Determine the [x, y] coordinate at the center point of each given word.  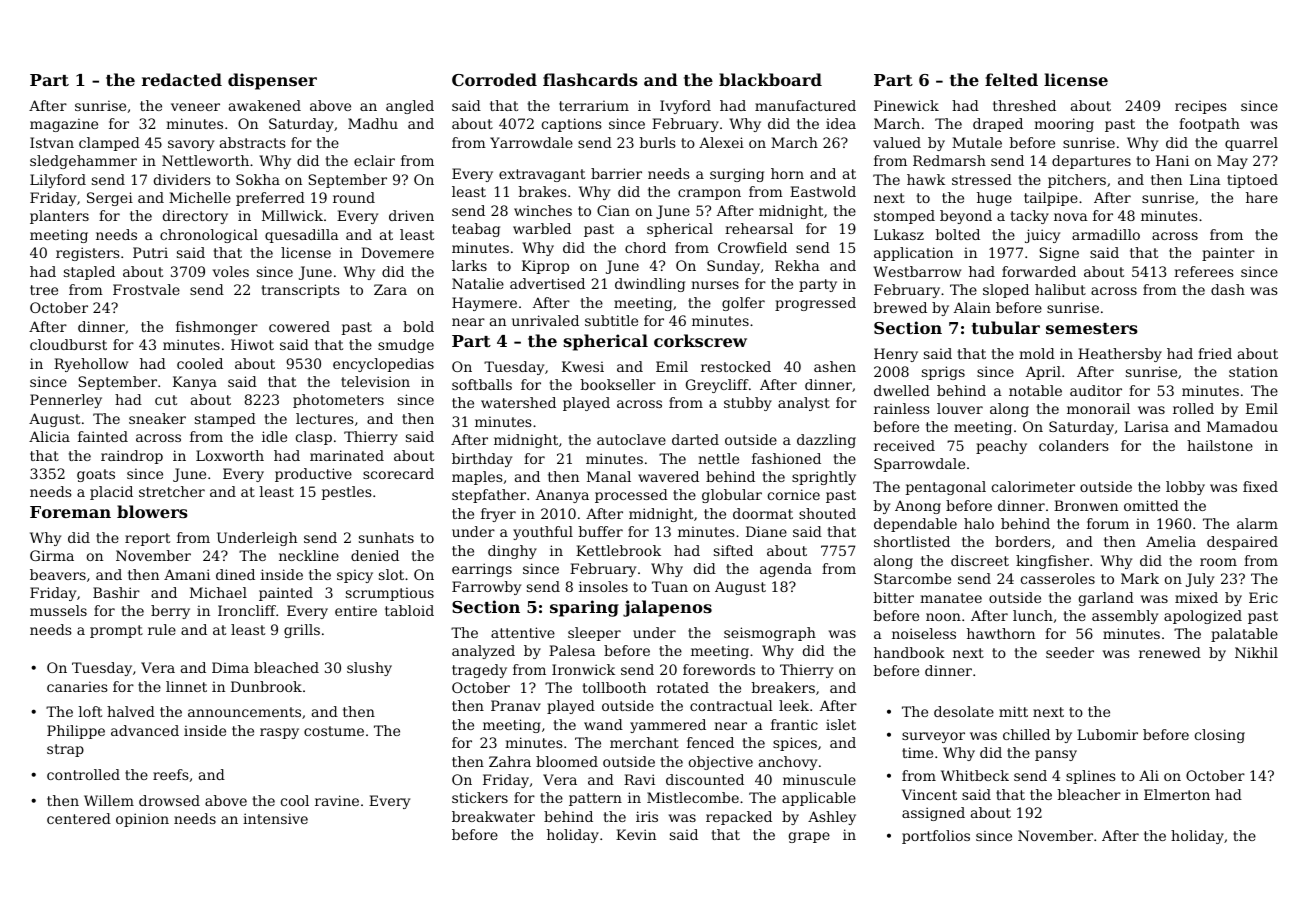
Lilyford [58, 181]
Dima [230, 667]
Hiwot [252, 344]
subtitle [611, 320]
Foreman [70, 512]
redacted [182, 79]
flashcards [590, 79]
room [1218, 562]
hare [1262, 197]
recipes [1201, 107]
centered [79, 818]
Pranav [516, 705]
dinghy [512, 552]
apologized [1203, 617]
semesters [1092, 328]
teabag [476, 230]
